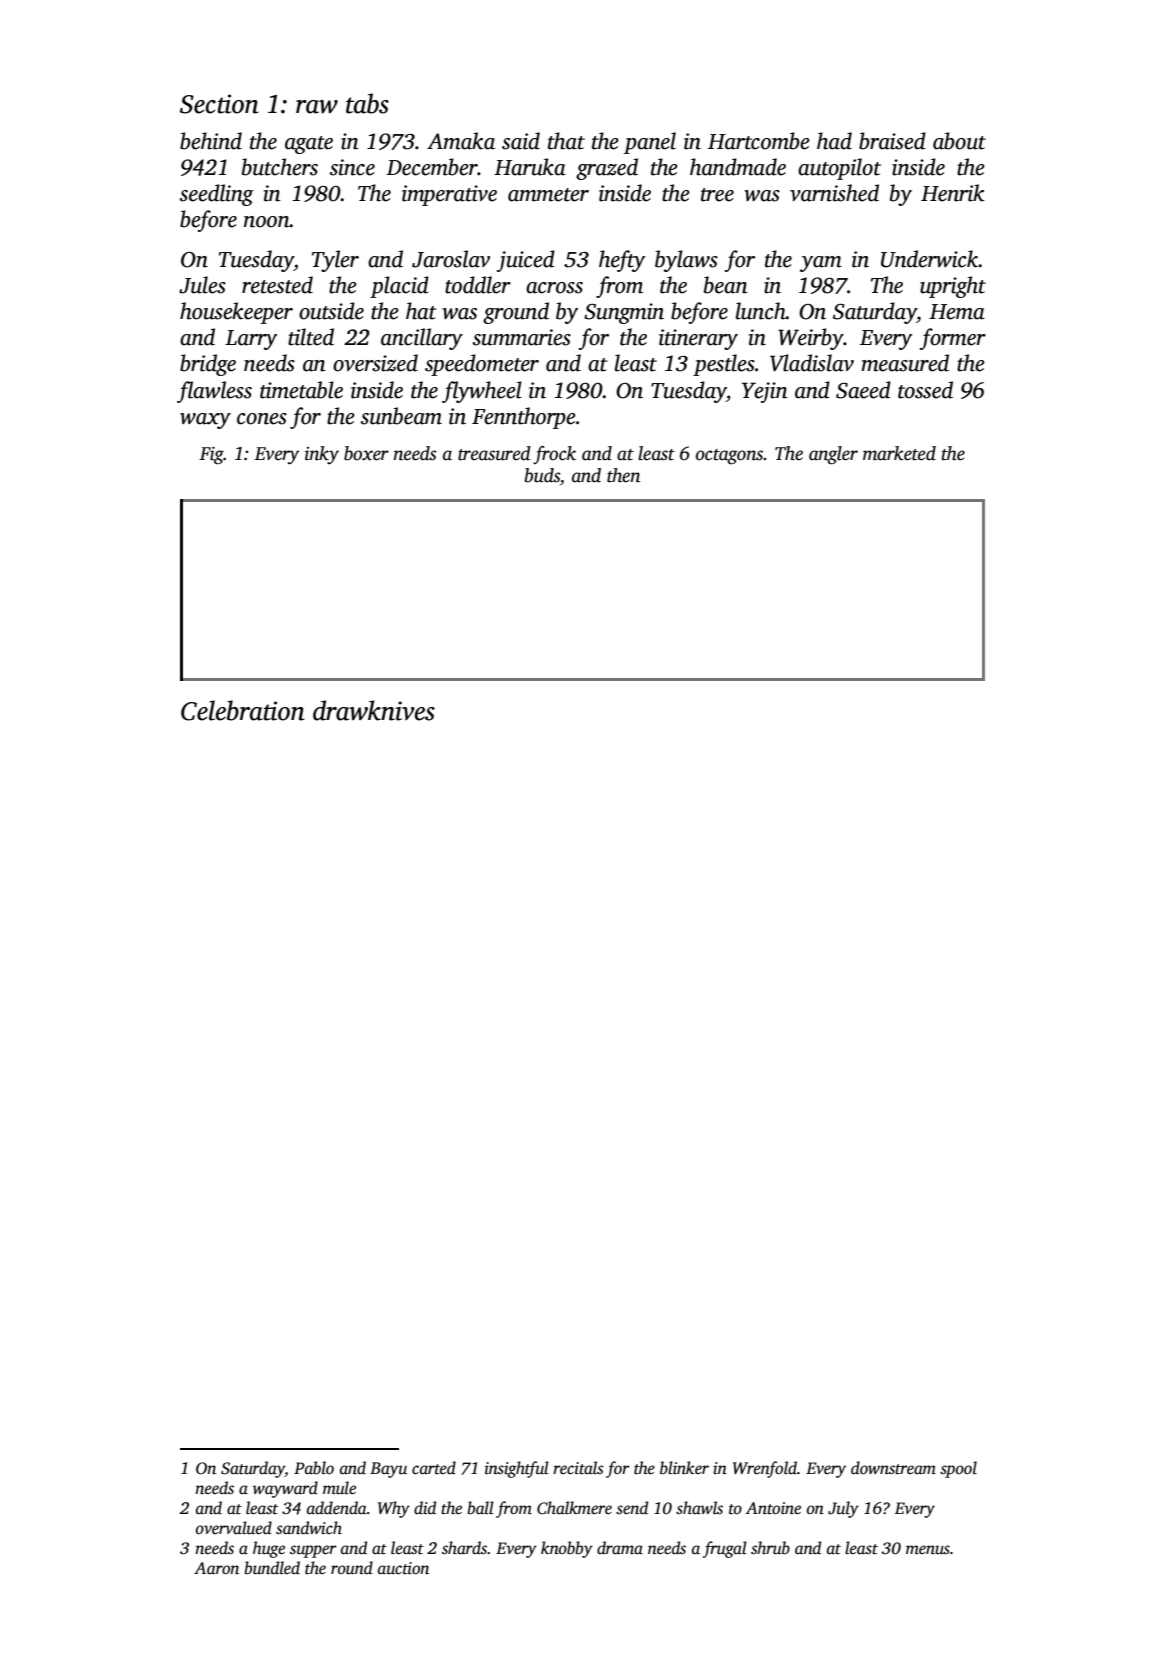 The height and width of the document is (1654, 1165). I want to click on drama, so click(620, 1547).
